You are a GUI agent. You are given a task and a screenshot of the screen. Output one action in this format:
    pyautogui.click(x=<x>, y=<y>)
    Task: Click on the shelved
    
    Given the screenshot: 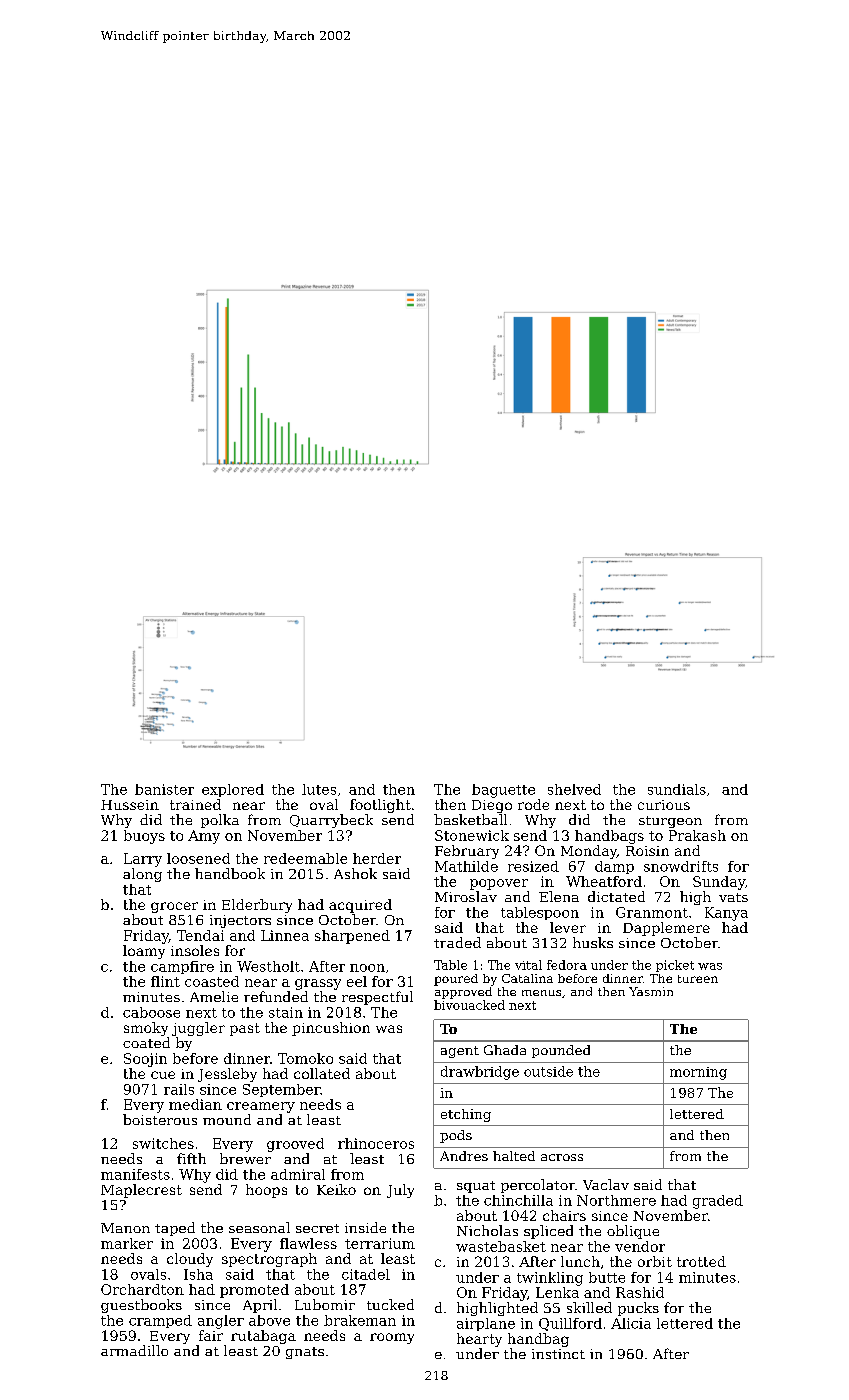 What is the action you would take?
    pyautogui.click(x=574, y=789)
